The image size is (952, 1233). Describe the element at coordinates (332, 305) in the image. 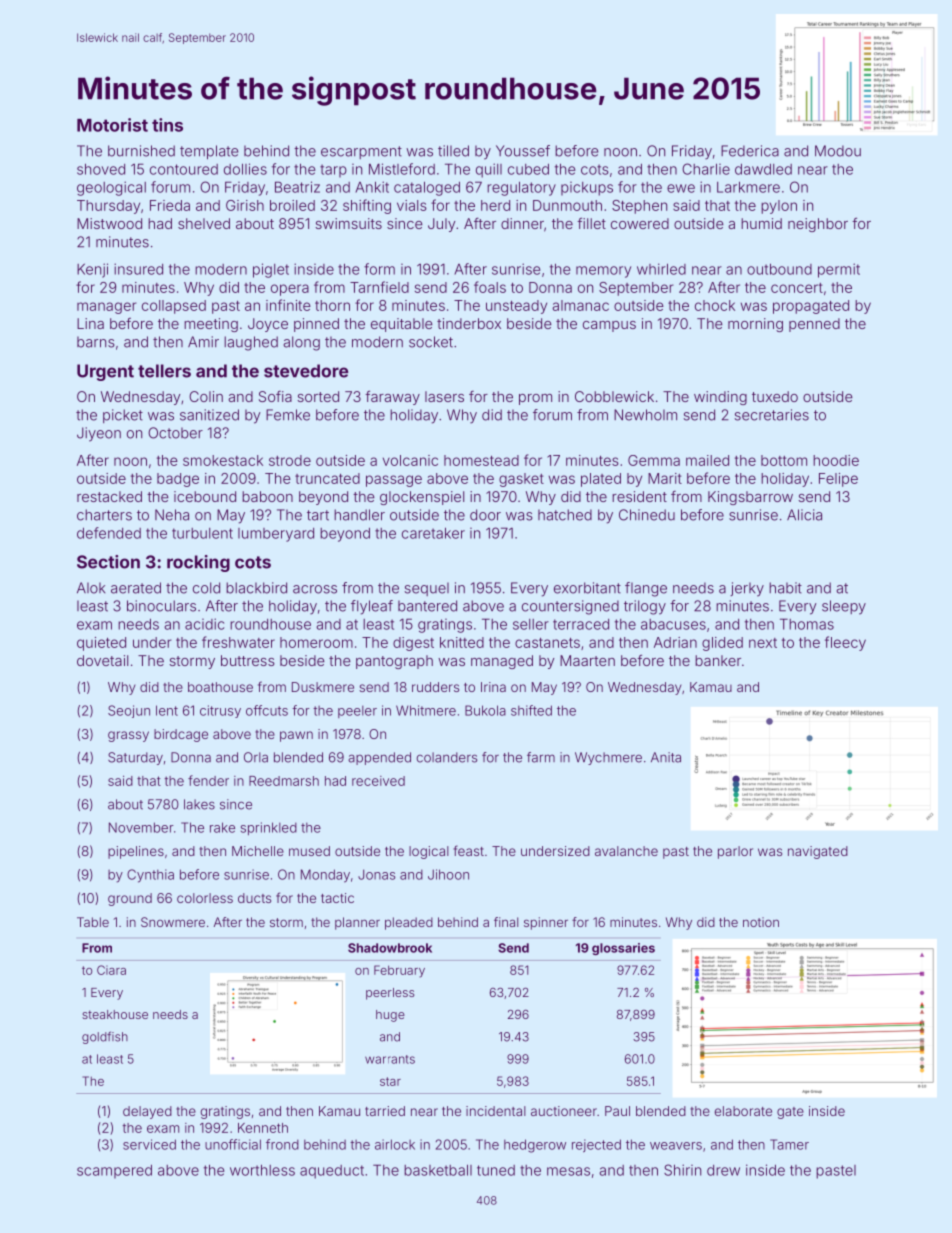

I see `thorn` at that location.
